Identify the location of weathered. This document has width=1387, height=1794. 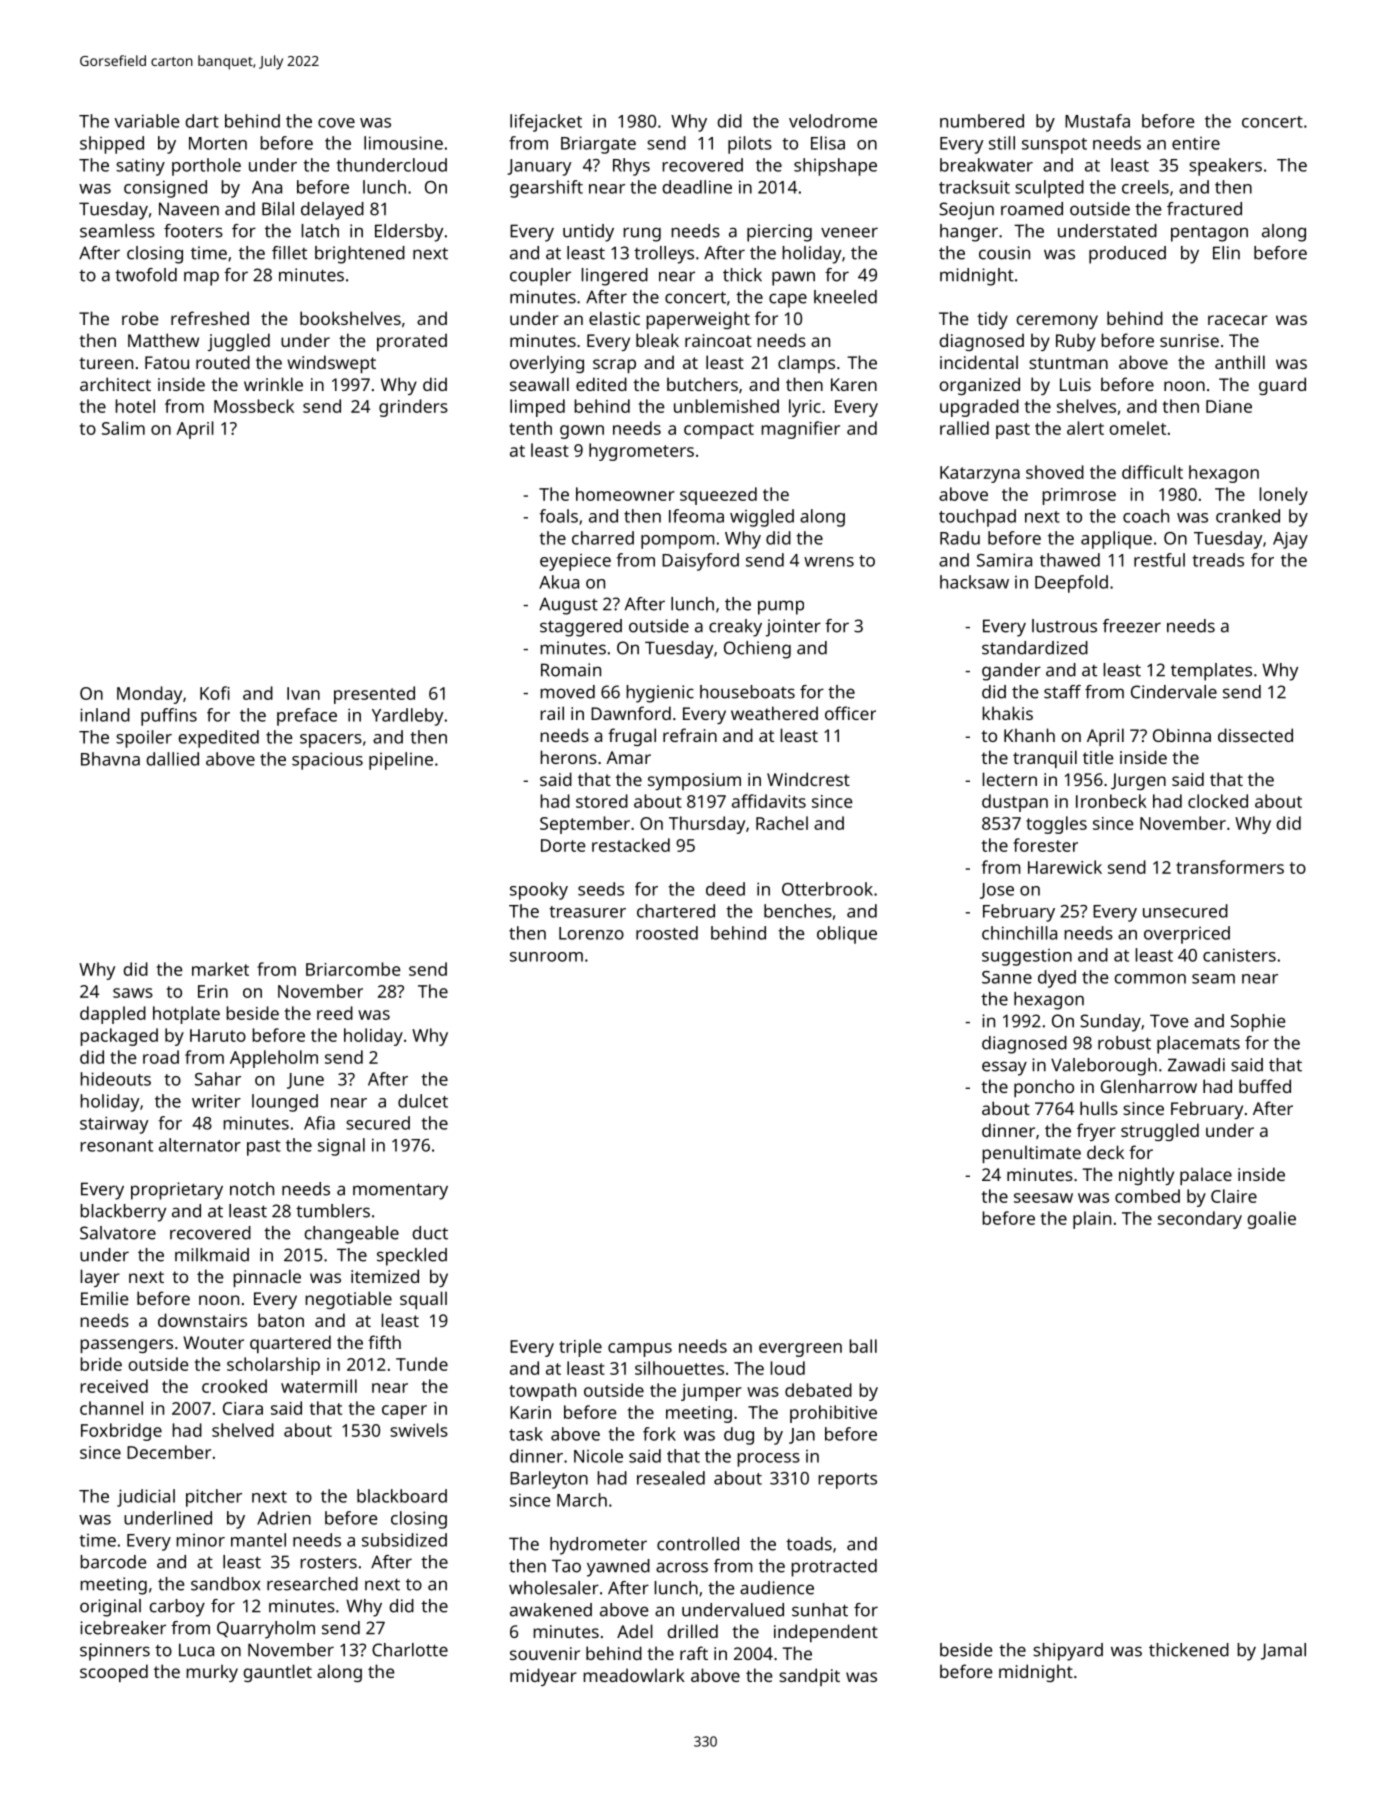
(774, 713).
